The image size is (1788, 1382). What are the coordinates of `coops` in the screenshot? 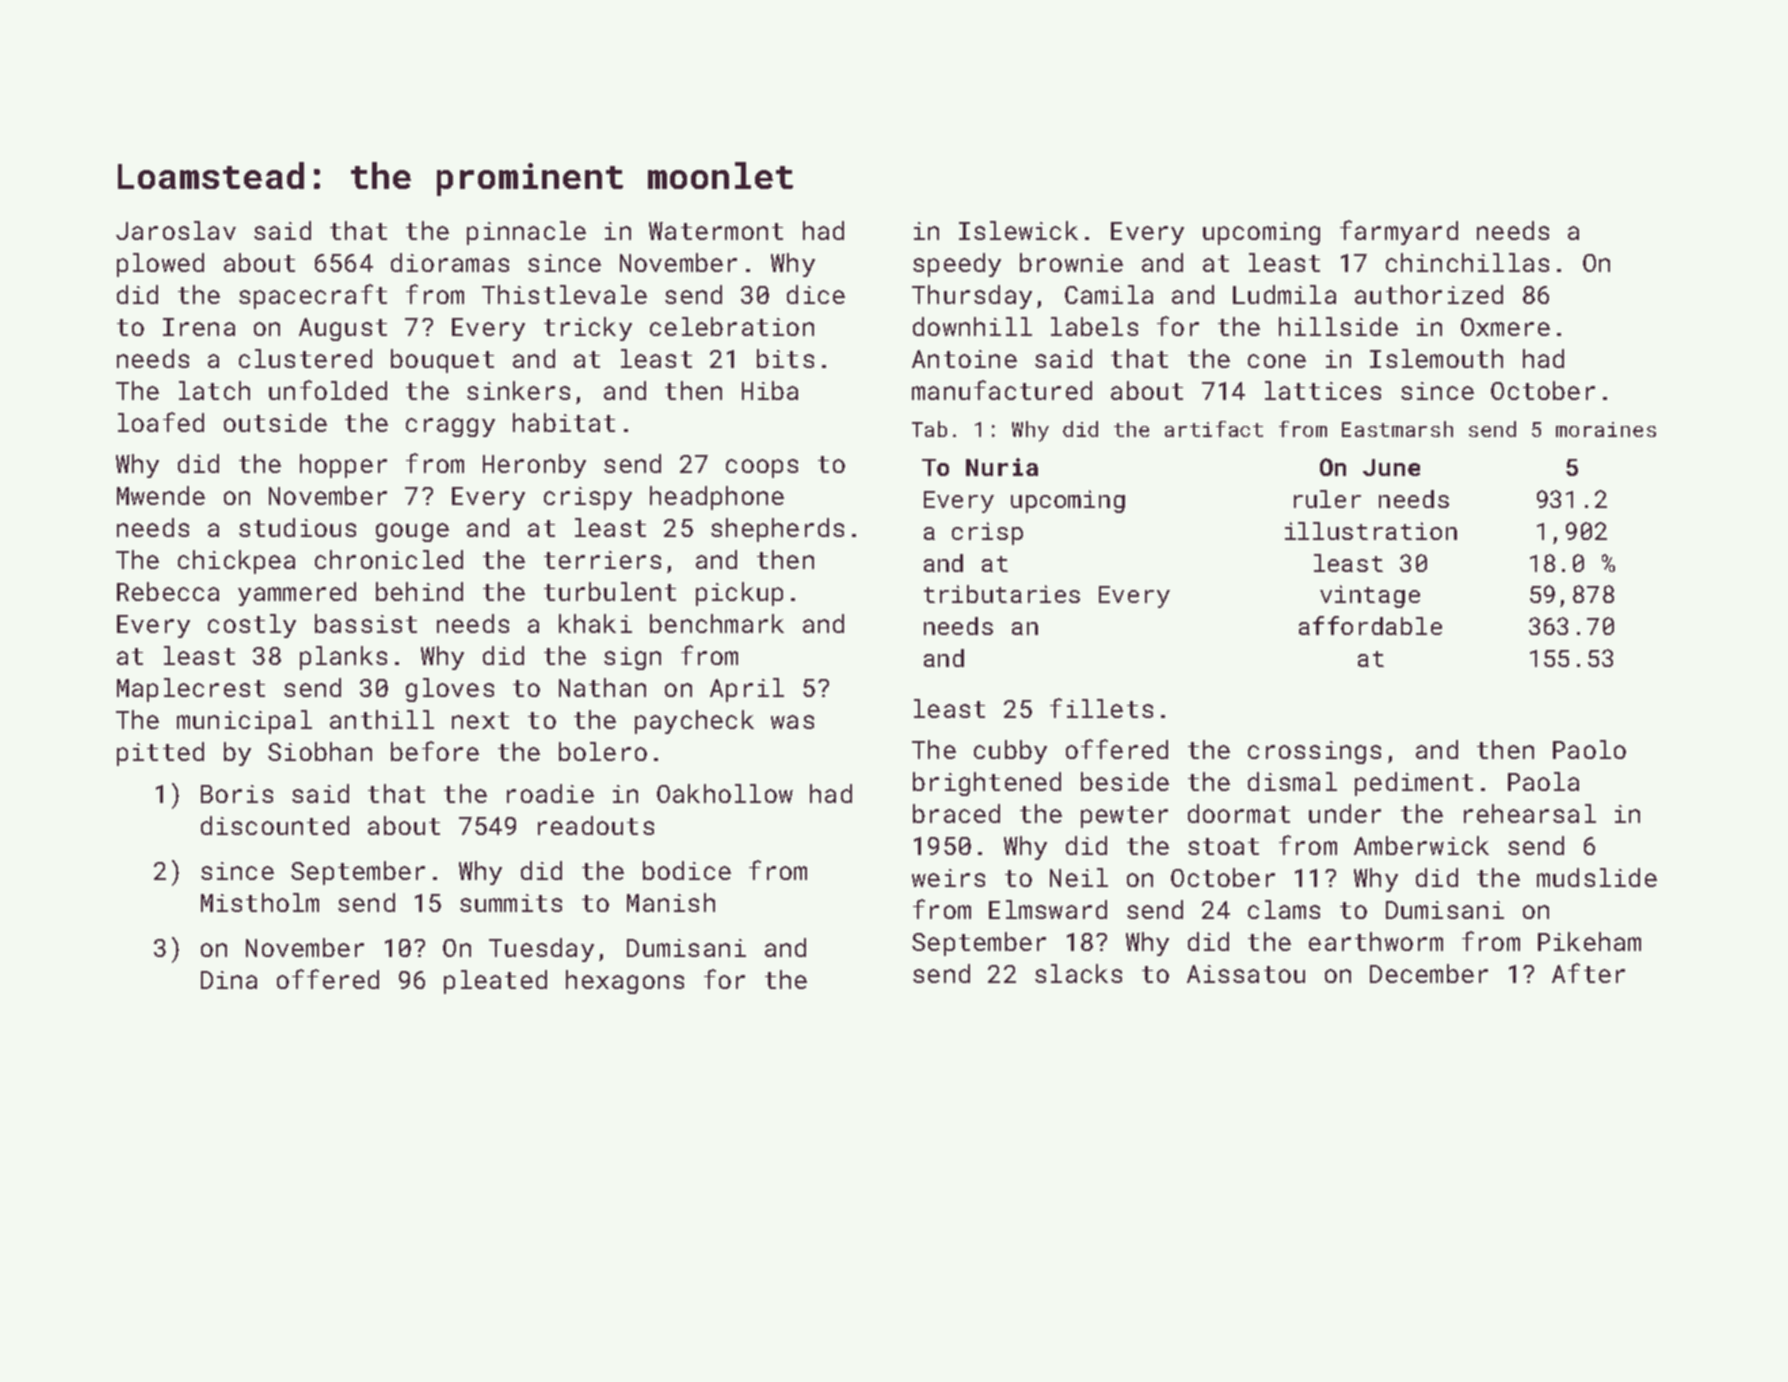 It's located at (762, 468).
